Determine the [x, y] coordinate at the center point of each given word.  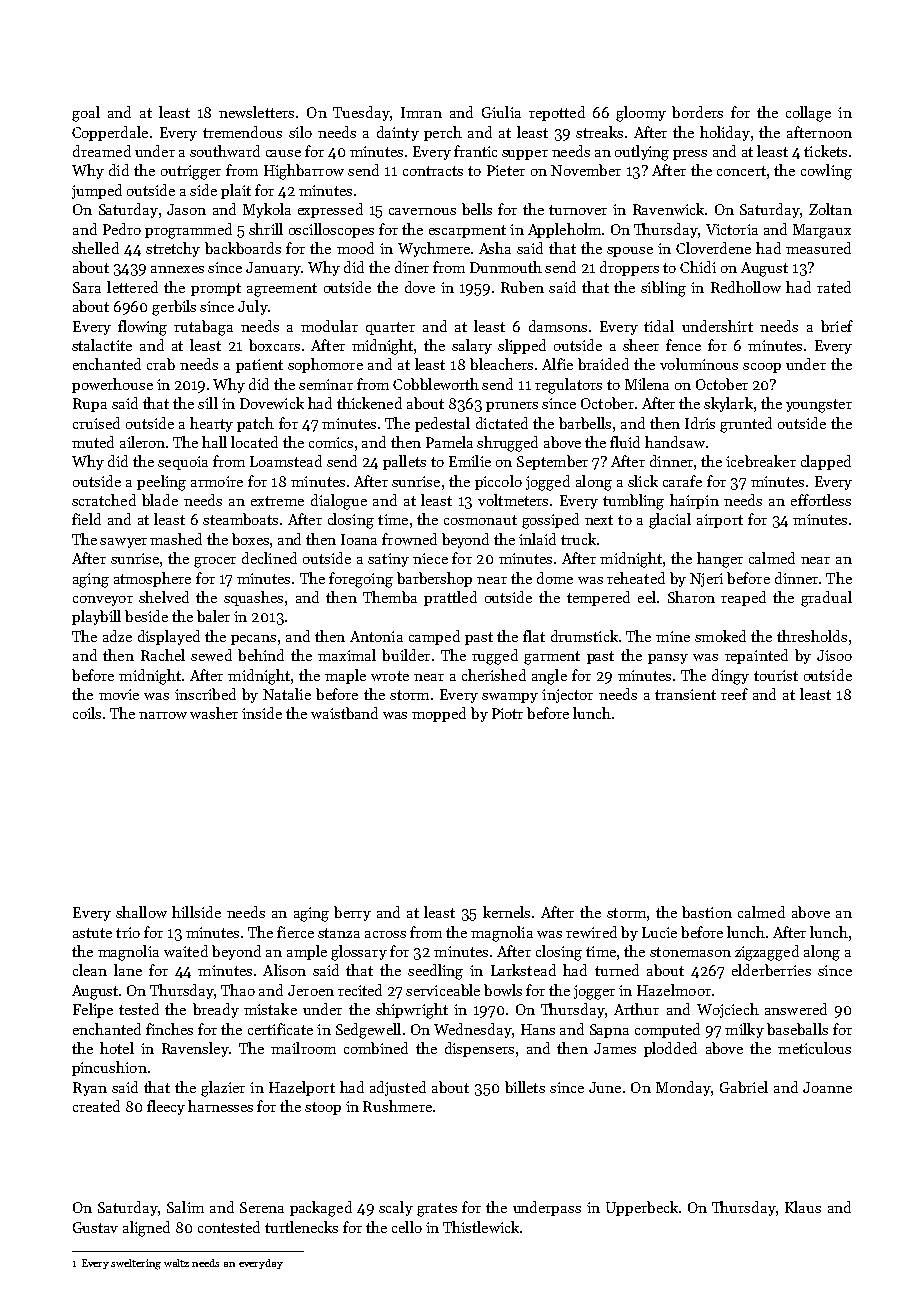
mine [673, 636]
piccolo [498, 482]
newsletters [256, 112]
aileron [142, 442]
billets [525, 1087]
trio [128, 932]
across [385, 934]
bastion [707, 912]
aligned [146, 1229]
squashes [253, 598]
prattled [450, 598]
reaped [743, 598]
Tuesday [361, 113]
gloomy [641, 114]
